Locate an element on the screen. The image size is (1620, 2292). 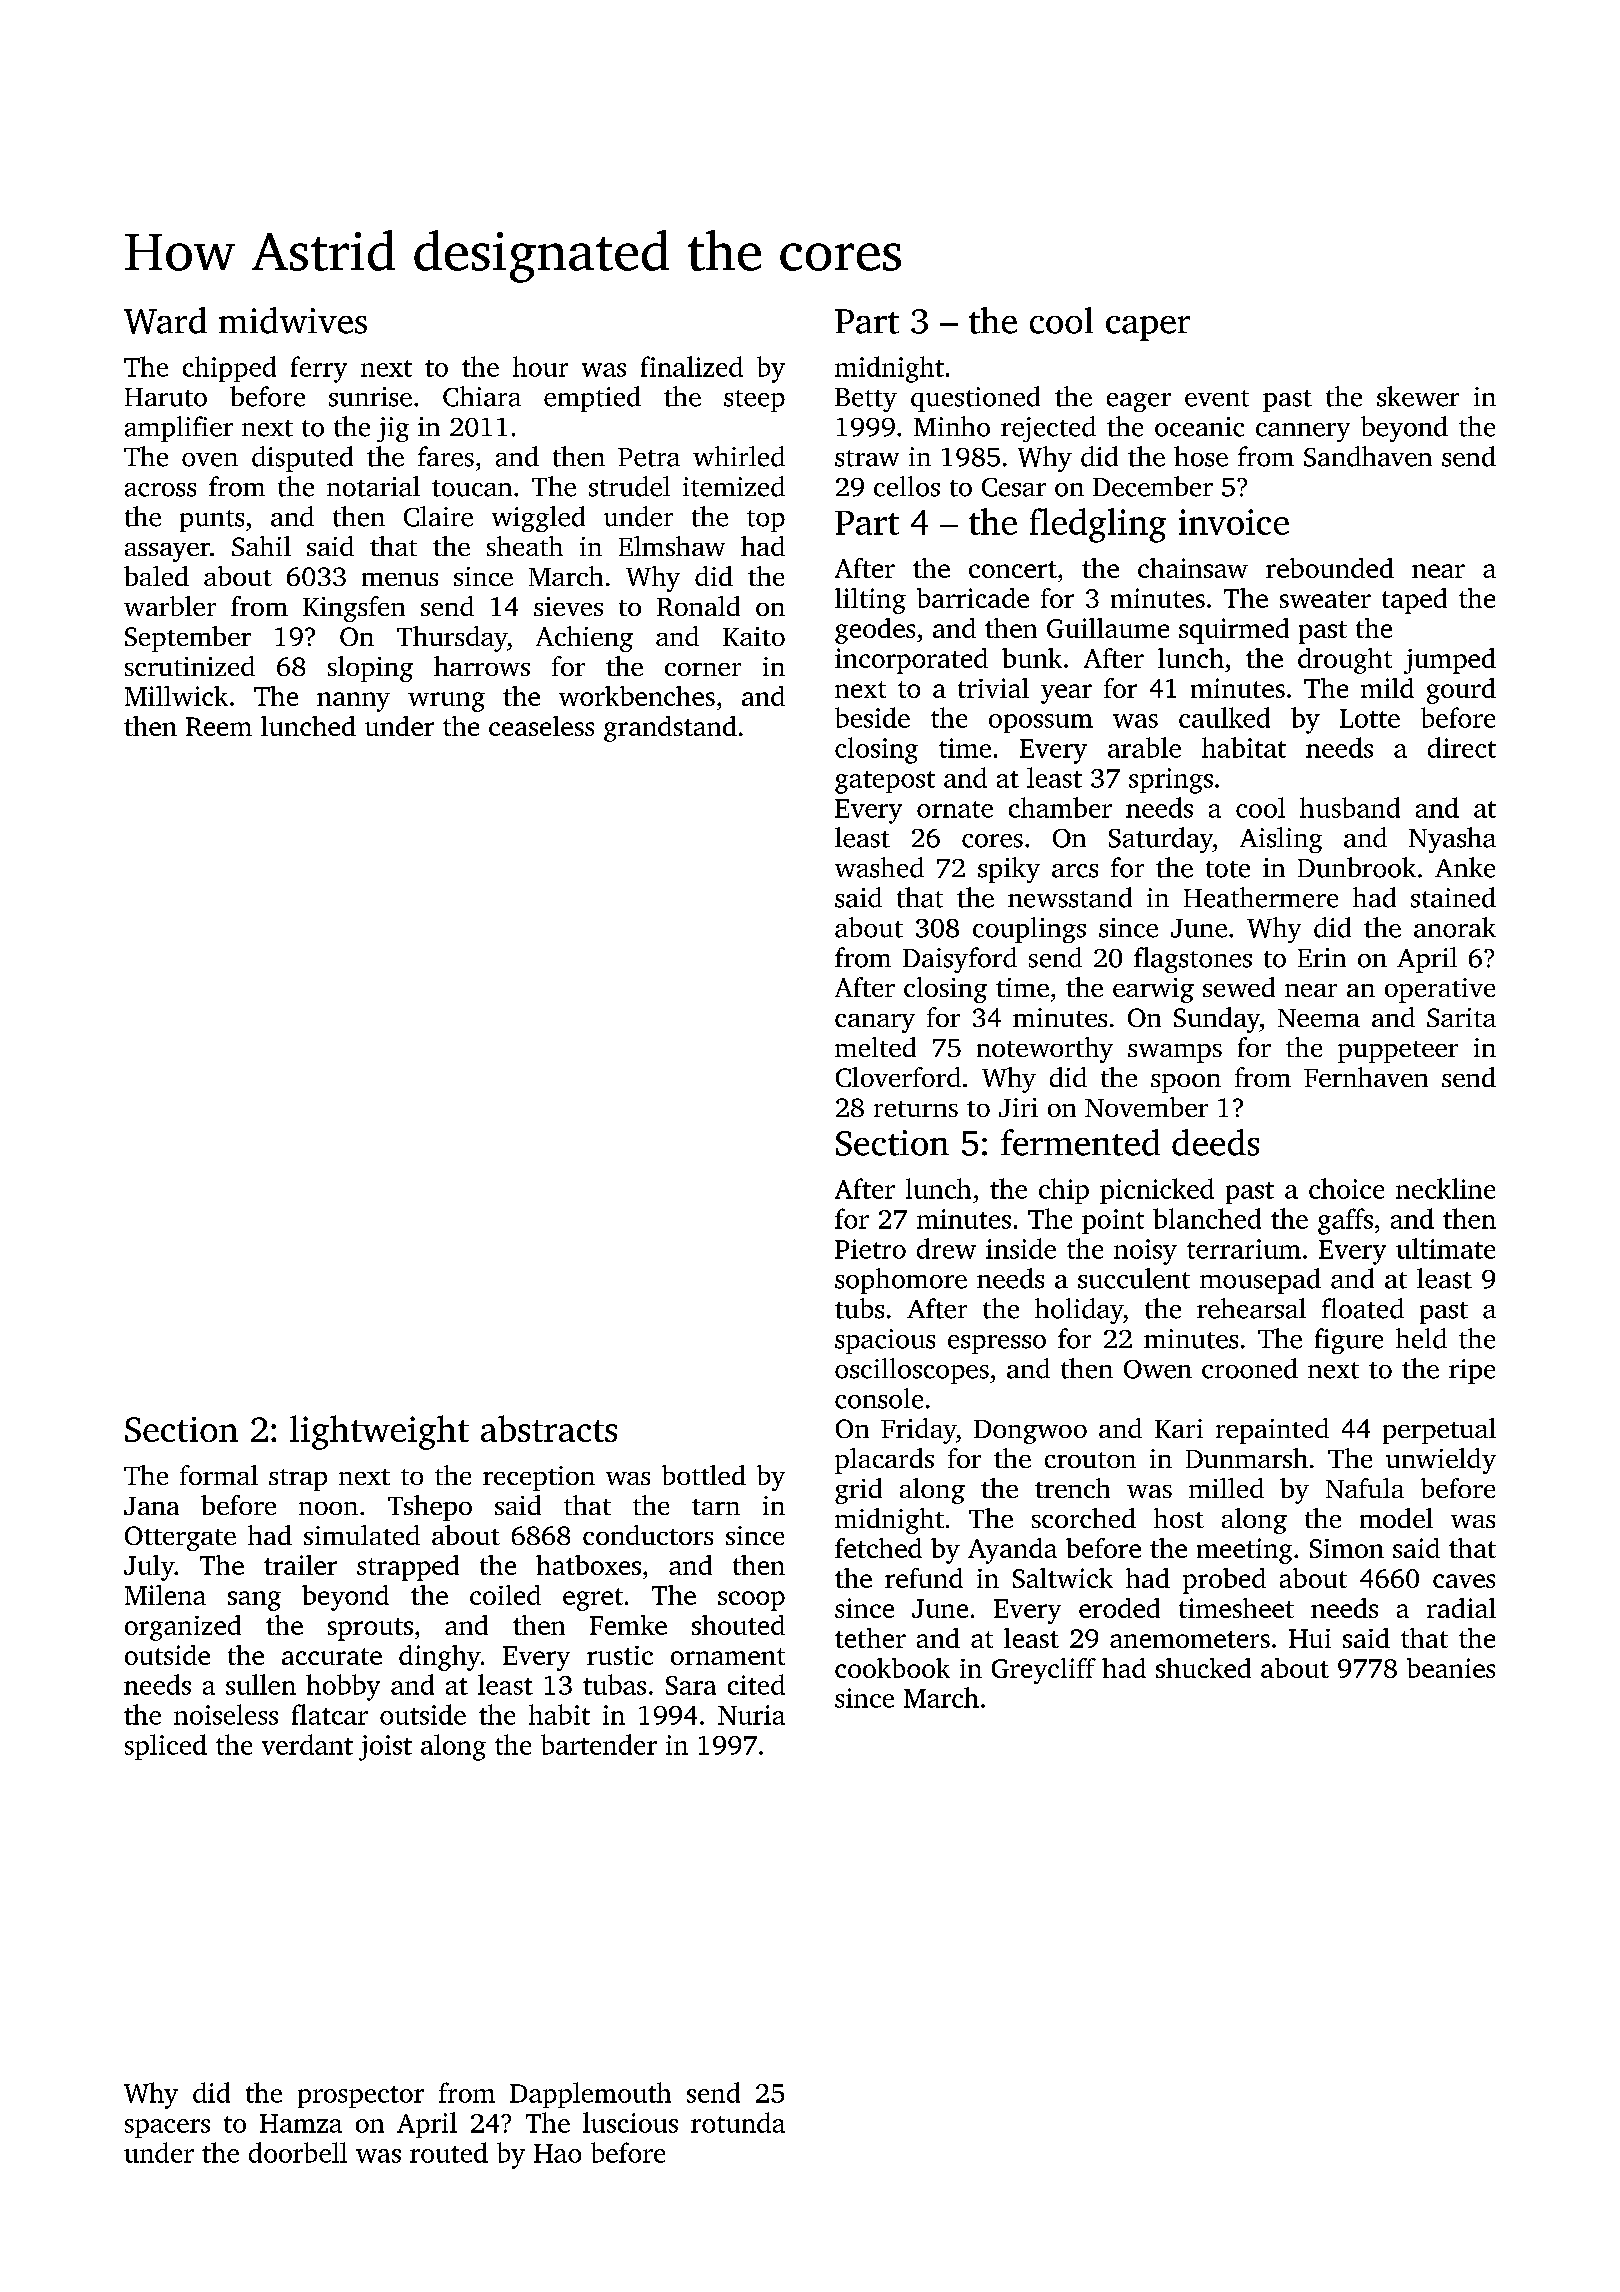
tubs is located at coordinates (859, 1308).
